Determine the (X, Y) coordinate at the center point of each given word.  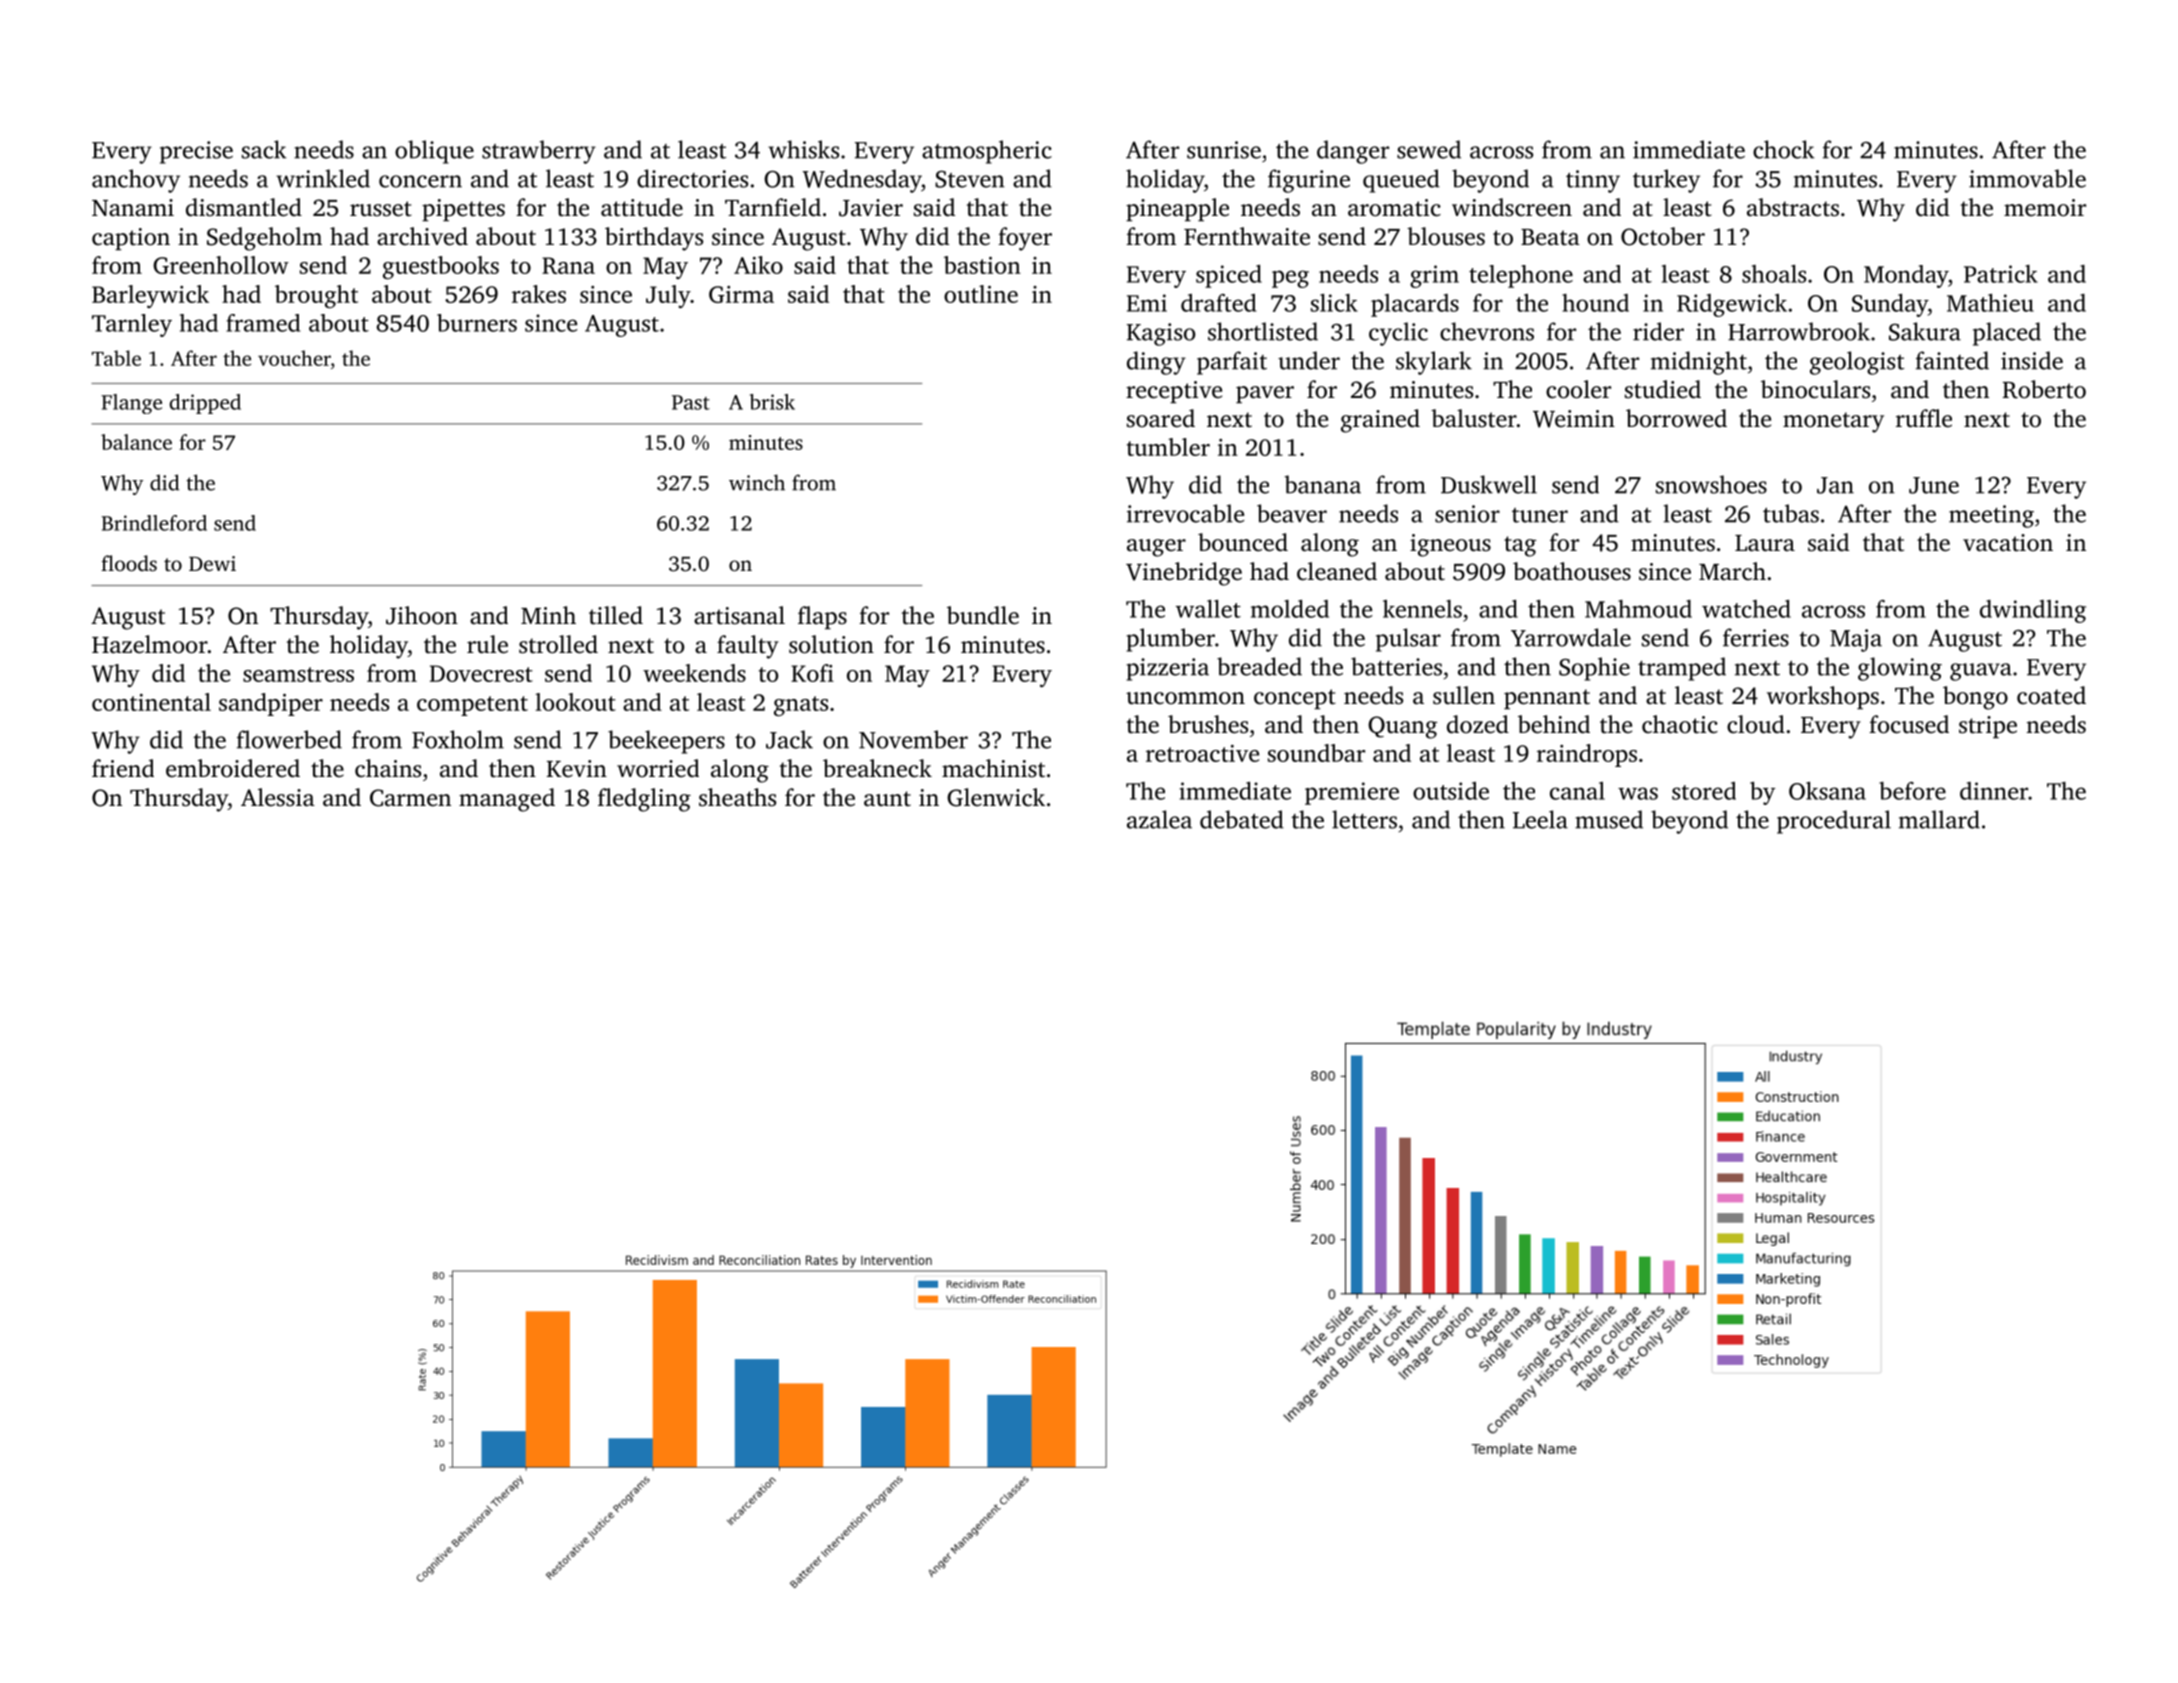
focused (1909, 724)
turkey (1666, 181)
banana (1323, 484)
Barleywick (150, 296)
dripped (205, 404)
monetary (1833, 422)
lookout (575, 702)
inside (2032, 360)
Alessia (278, 797)
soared (1161, 418)
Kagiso (1161, 334)
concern (420, 181)
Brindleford (154, 523)
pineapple (1177, 209)
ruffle (1924, 418)
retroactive (1202, 753)
